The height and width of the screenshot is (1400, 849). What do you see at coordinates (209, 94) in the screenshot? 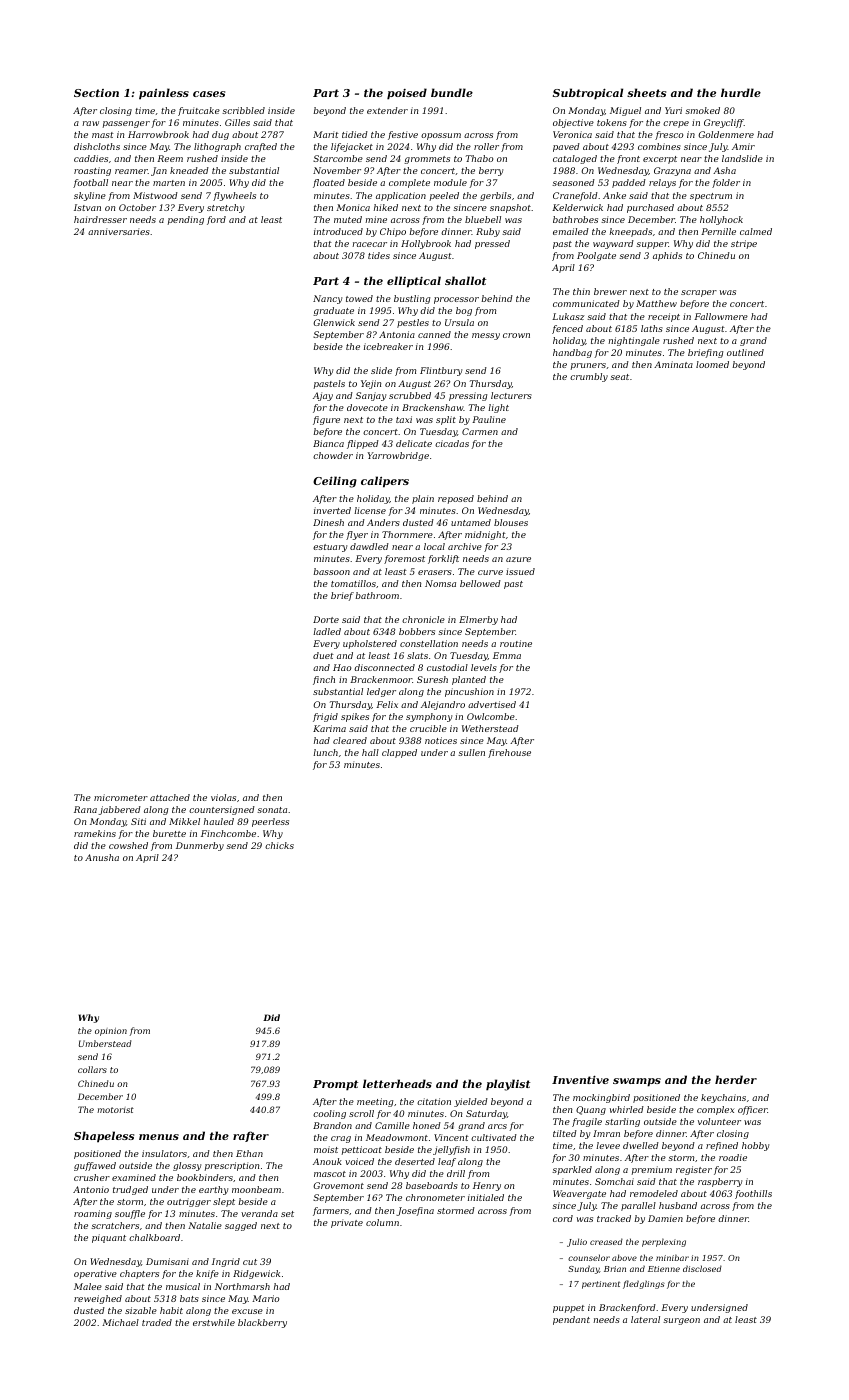
I see `cases` at bounding box center [209, 94].
